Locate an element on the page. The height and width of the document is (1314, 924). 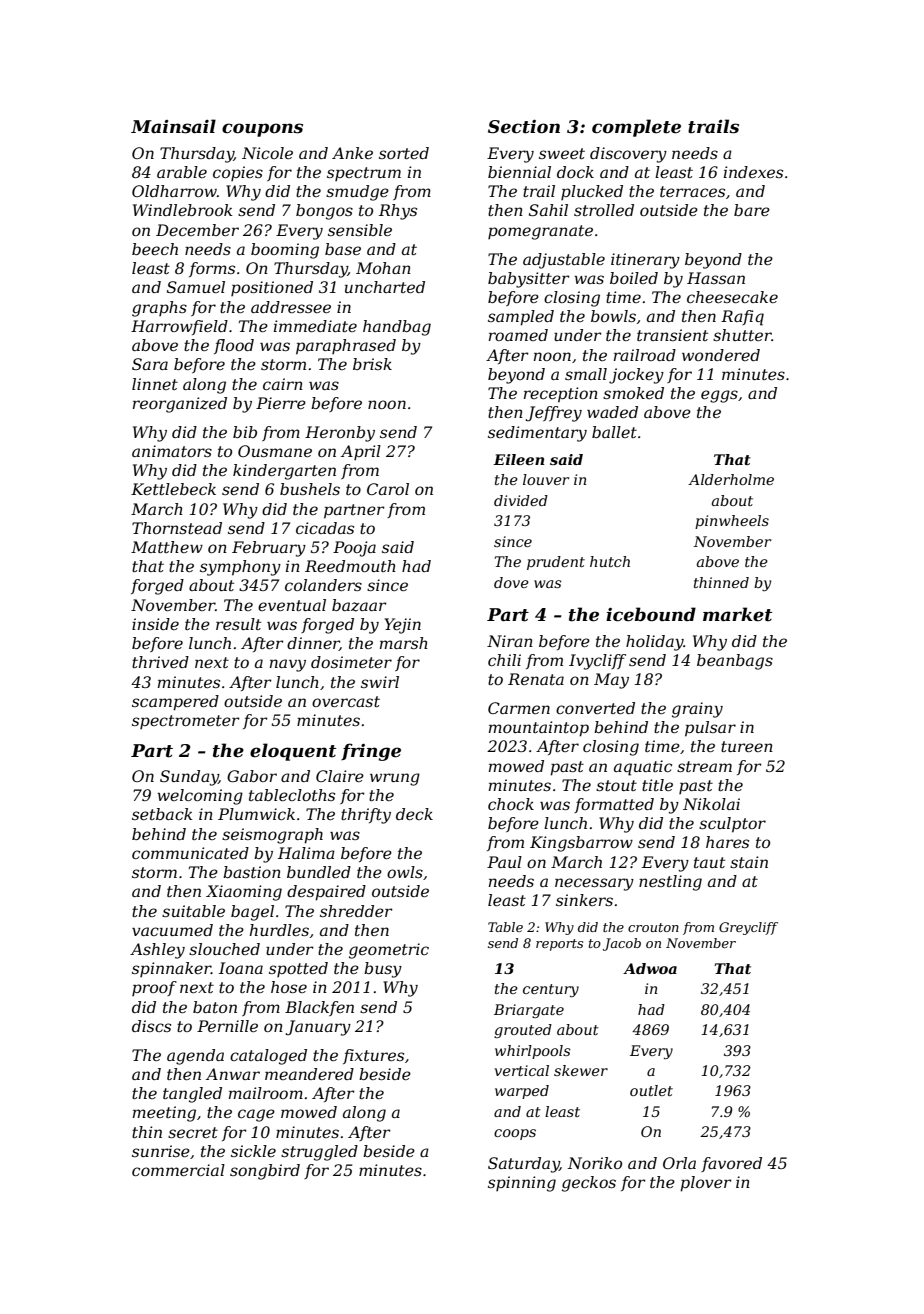
Mainsail is located at coordinates (173, 126).
